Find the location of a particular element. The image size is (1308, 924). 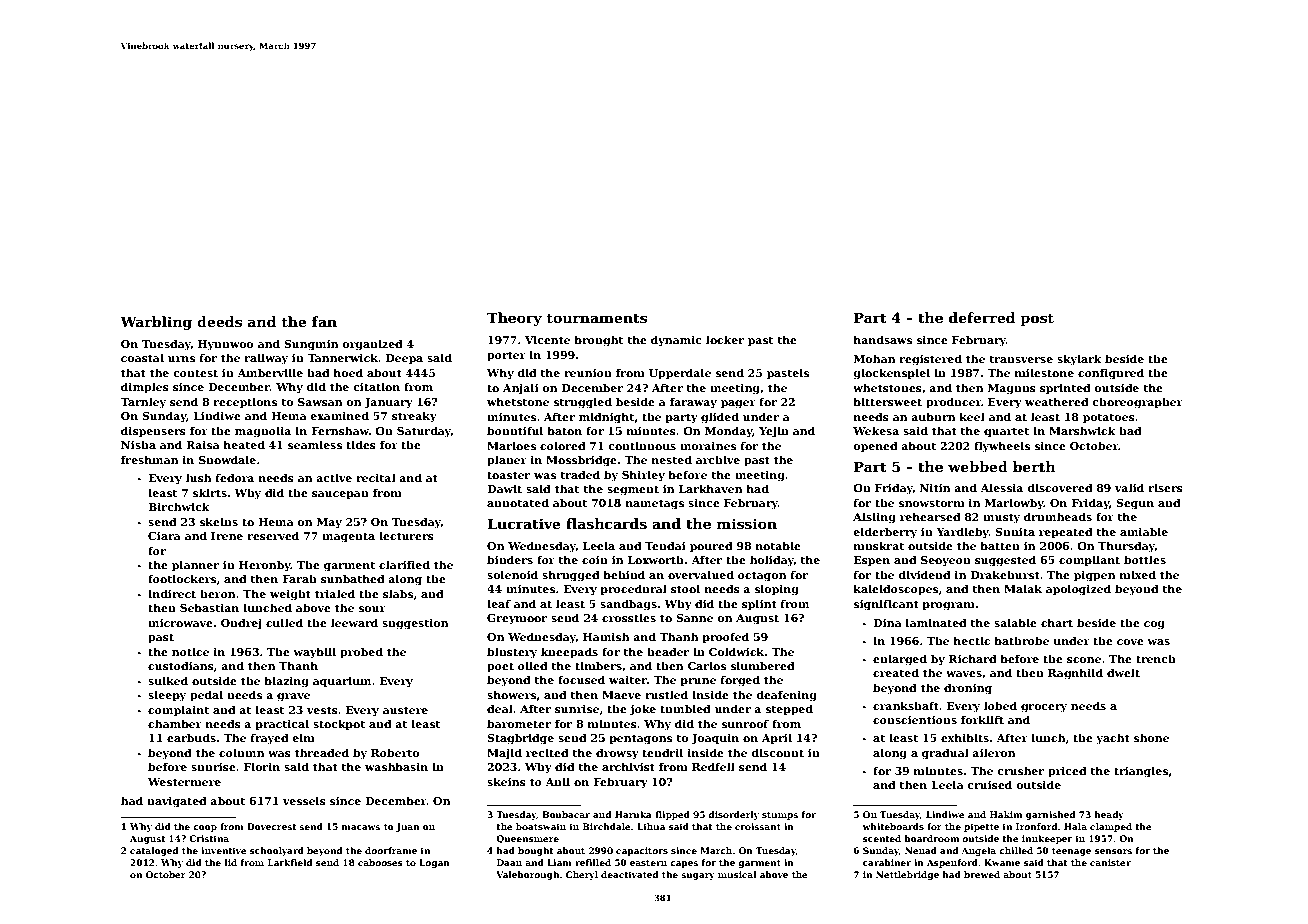

Alessia is located at coordinates (1001, 487).
